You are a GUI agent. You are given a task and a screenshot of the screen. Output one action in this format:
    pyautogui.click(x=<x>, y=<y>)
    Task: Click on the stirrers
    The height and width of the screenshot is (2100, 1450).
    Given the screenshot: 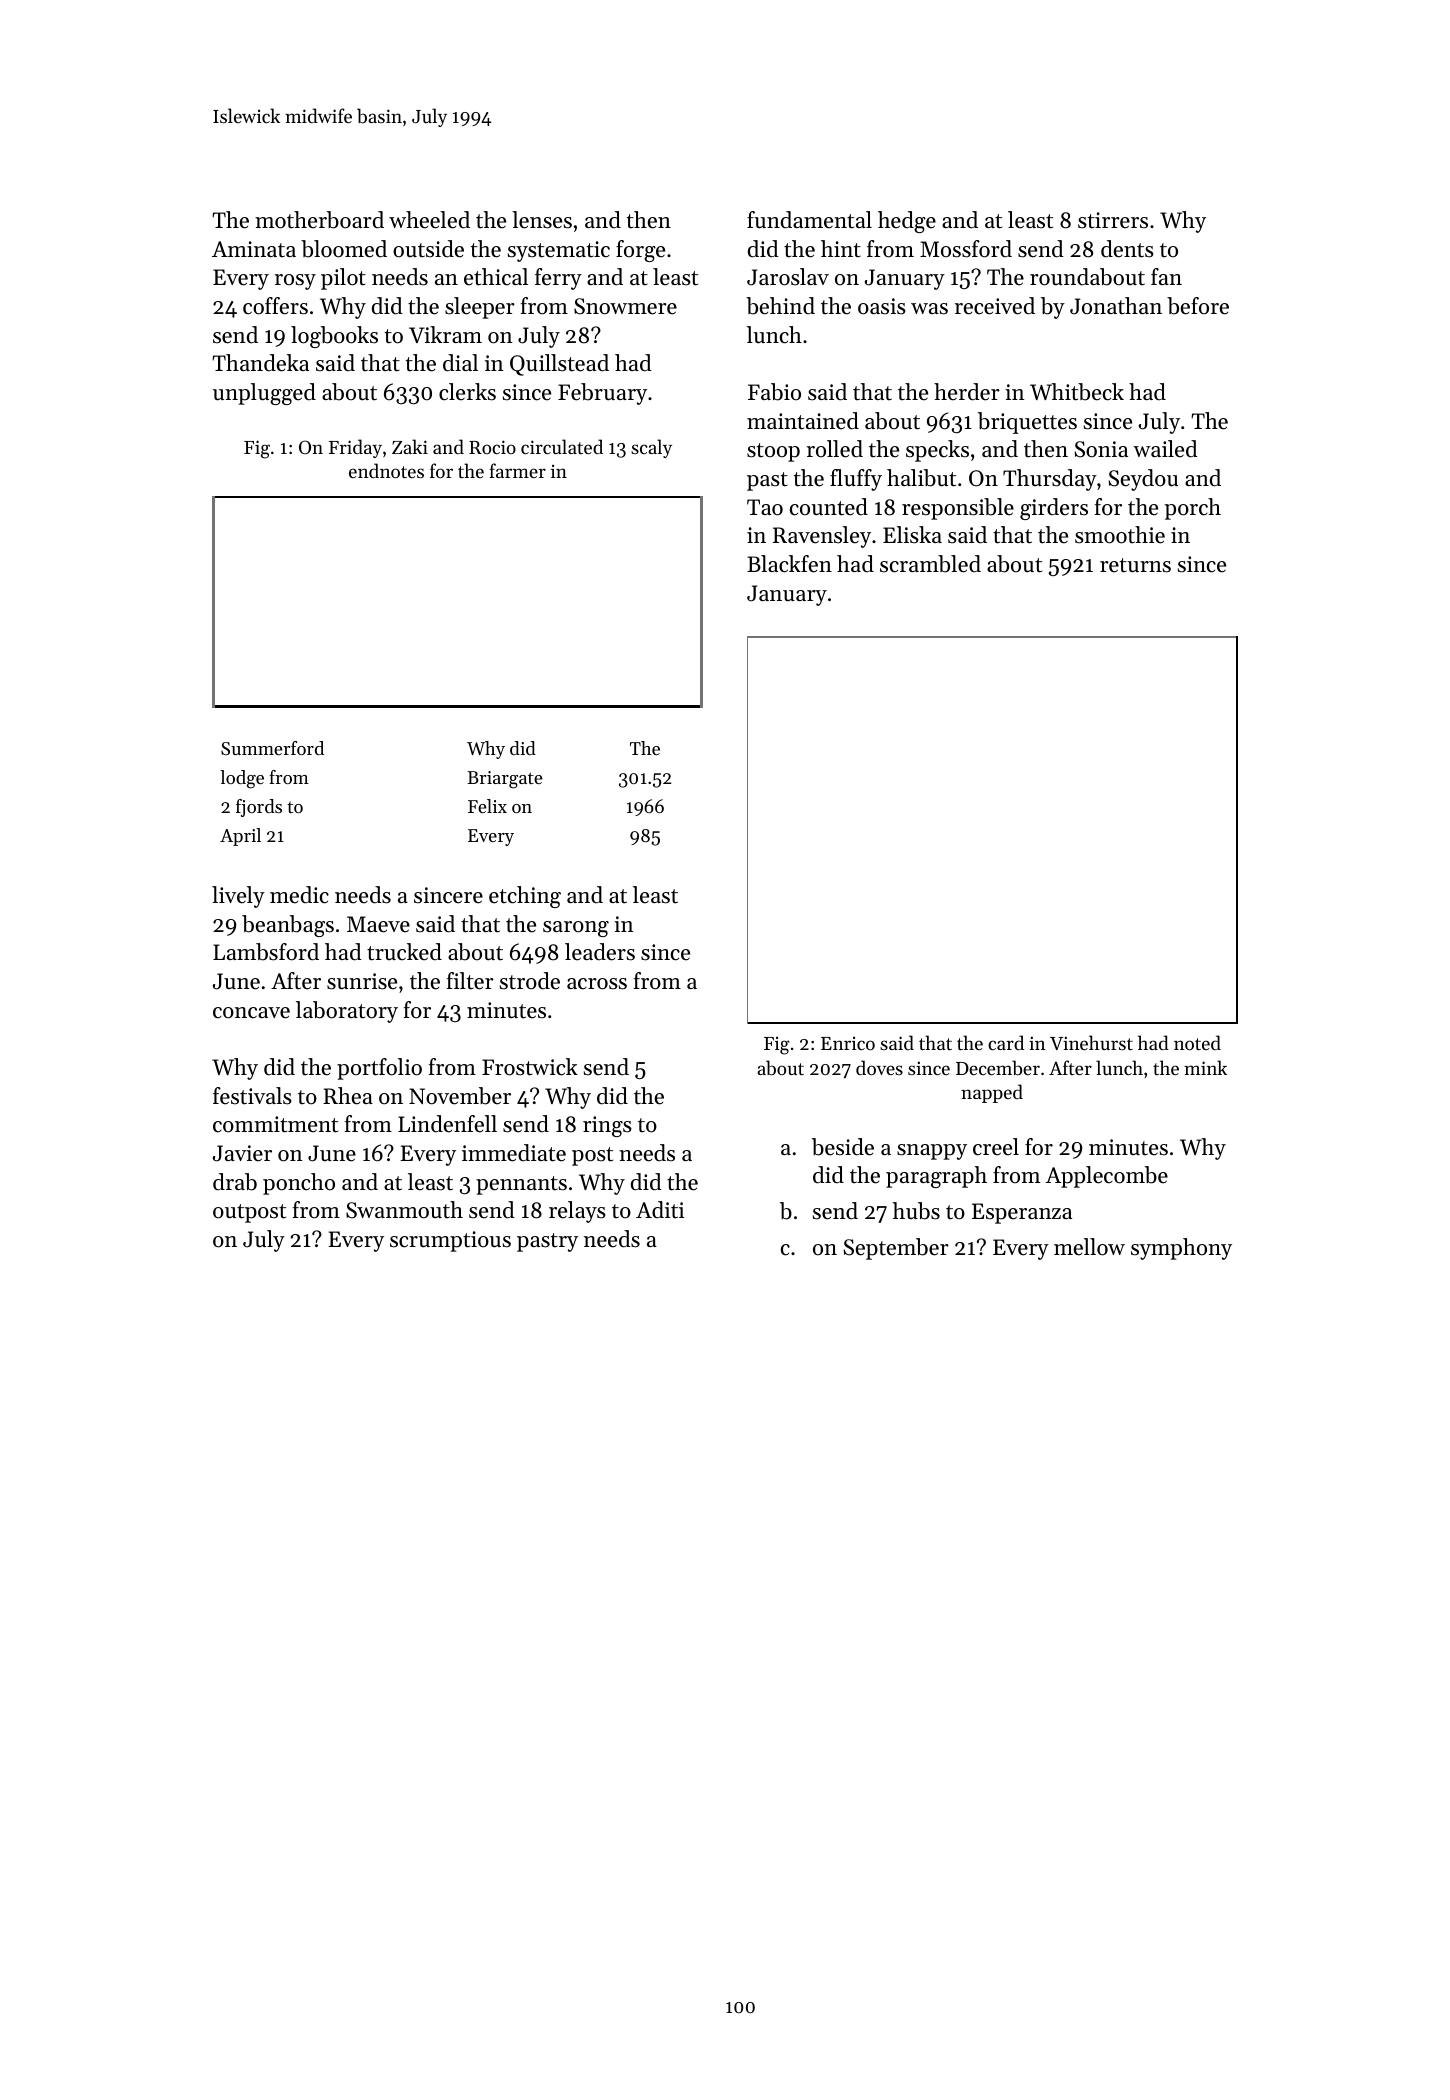 What is the action you would take?
    pyautogui.click(x=1113, y=220)
